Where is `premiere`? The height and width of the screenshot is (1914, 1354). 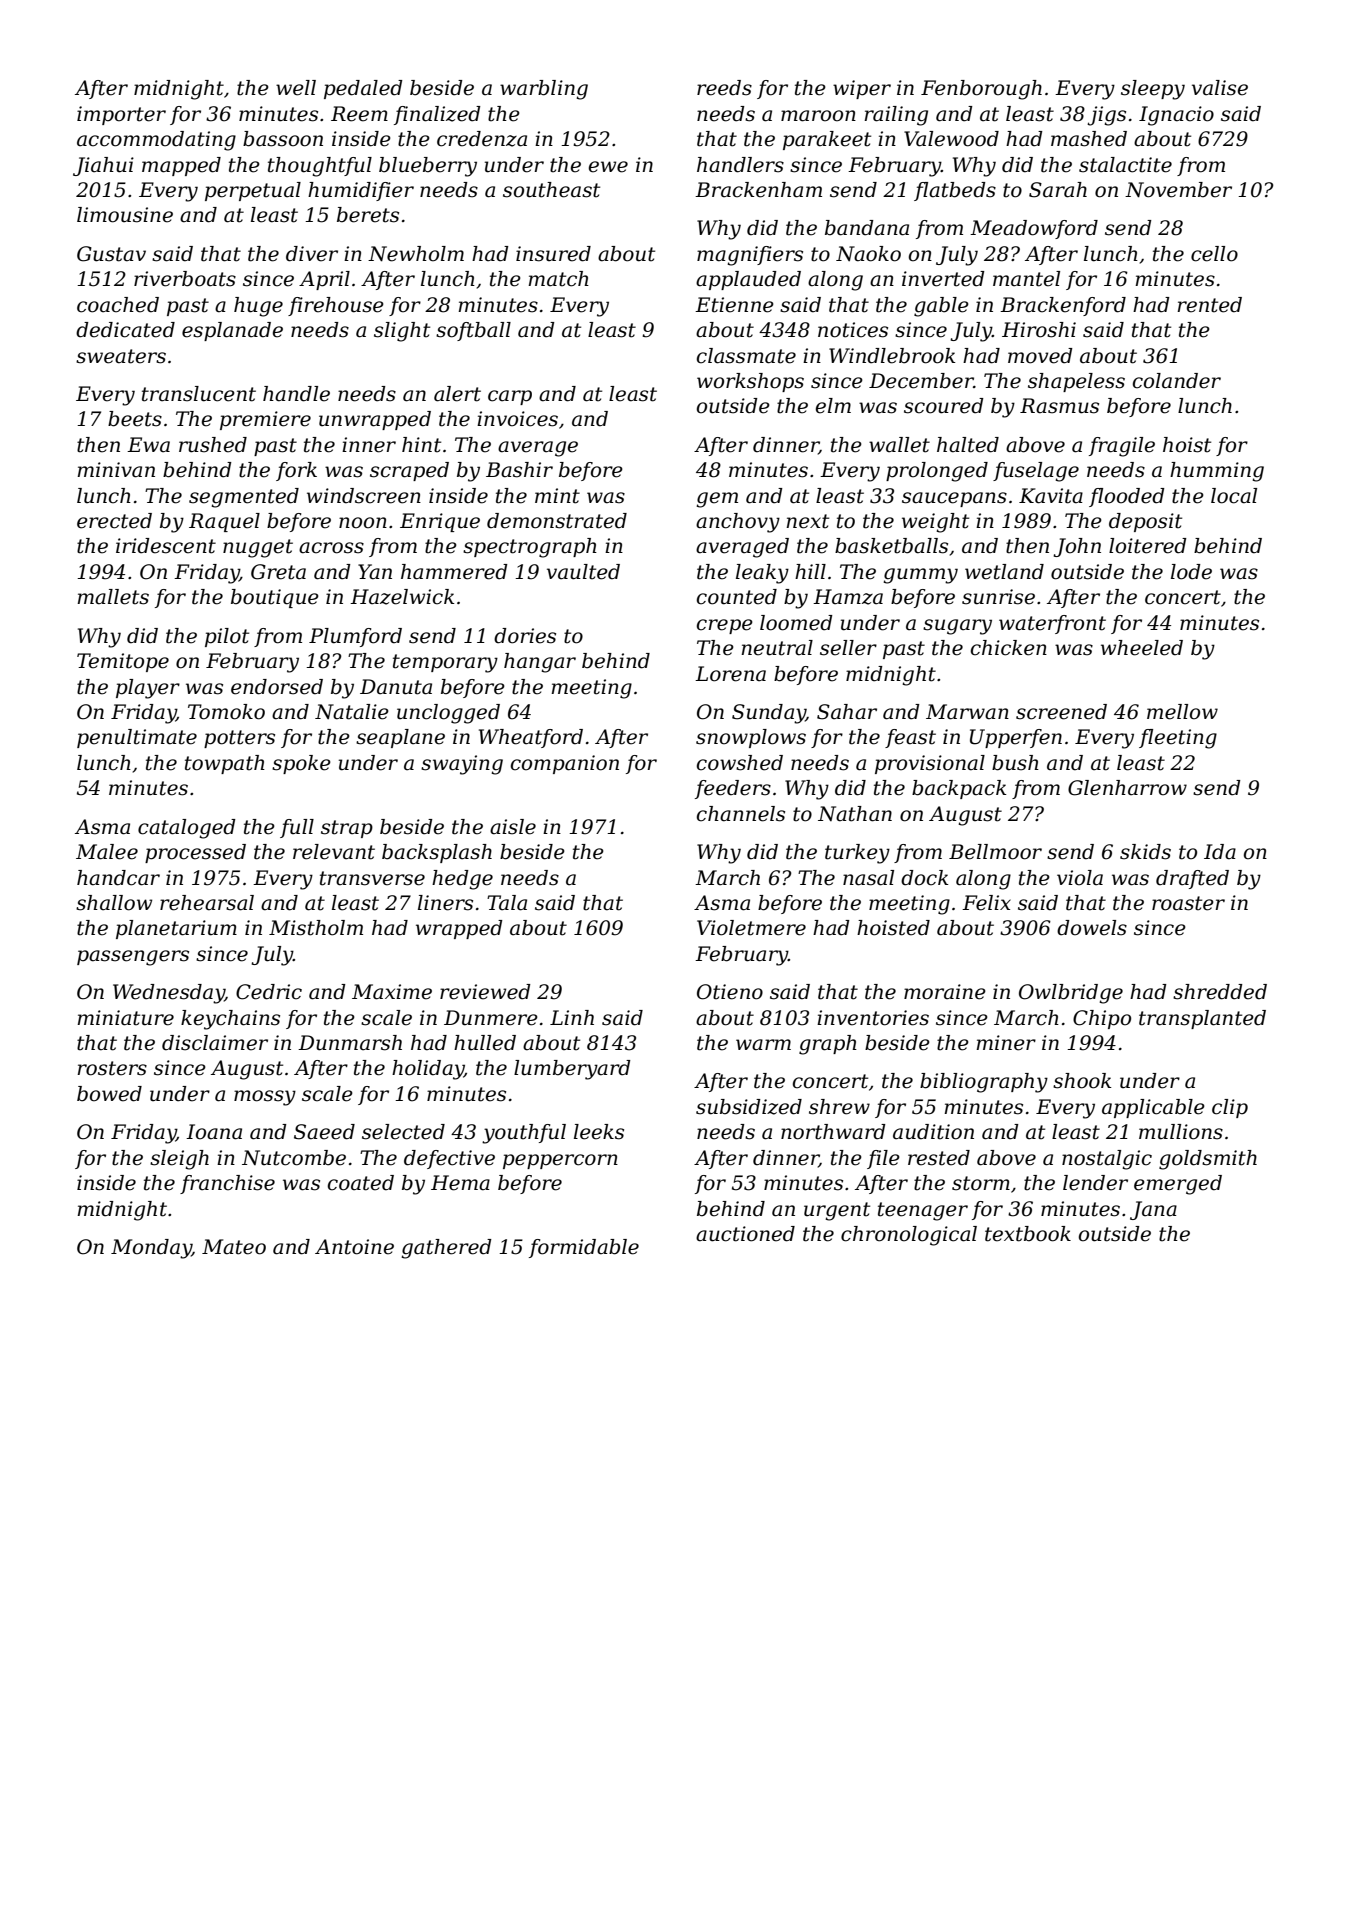
premiere is located at coordinates (265, 420).
